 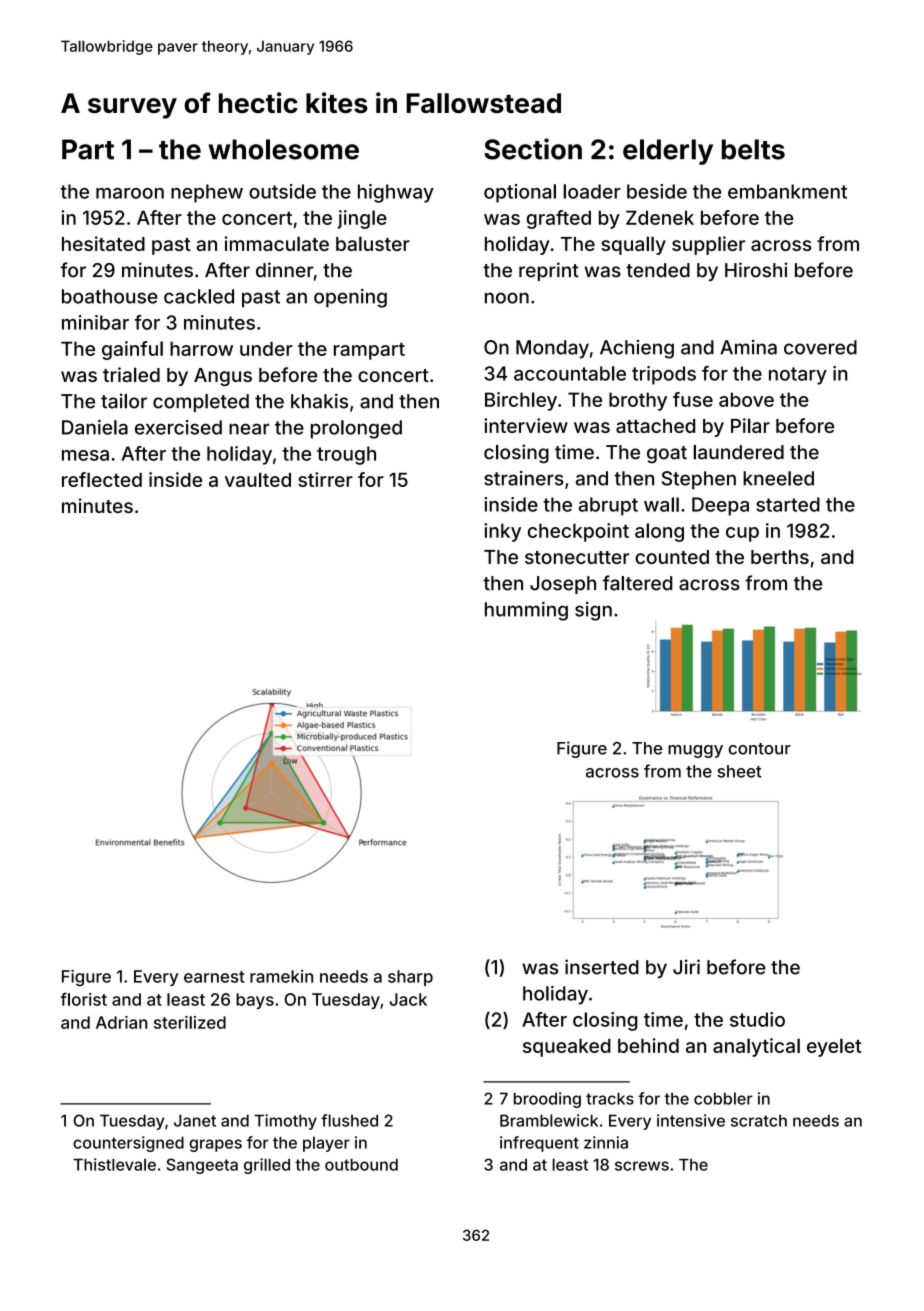 I want to click on wholesome, so click(x=283, y=149).
